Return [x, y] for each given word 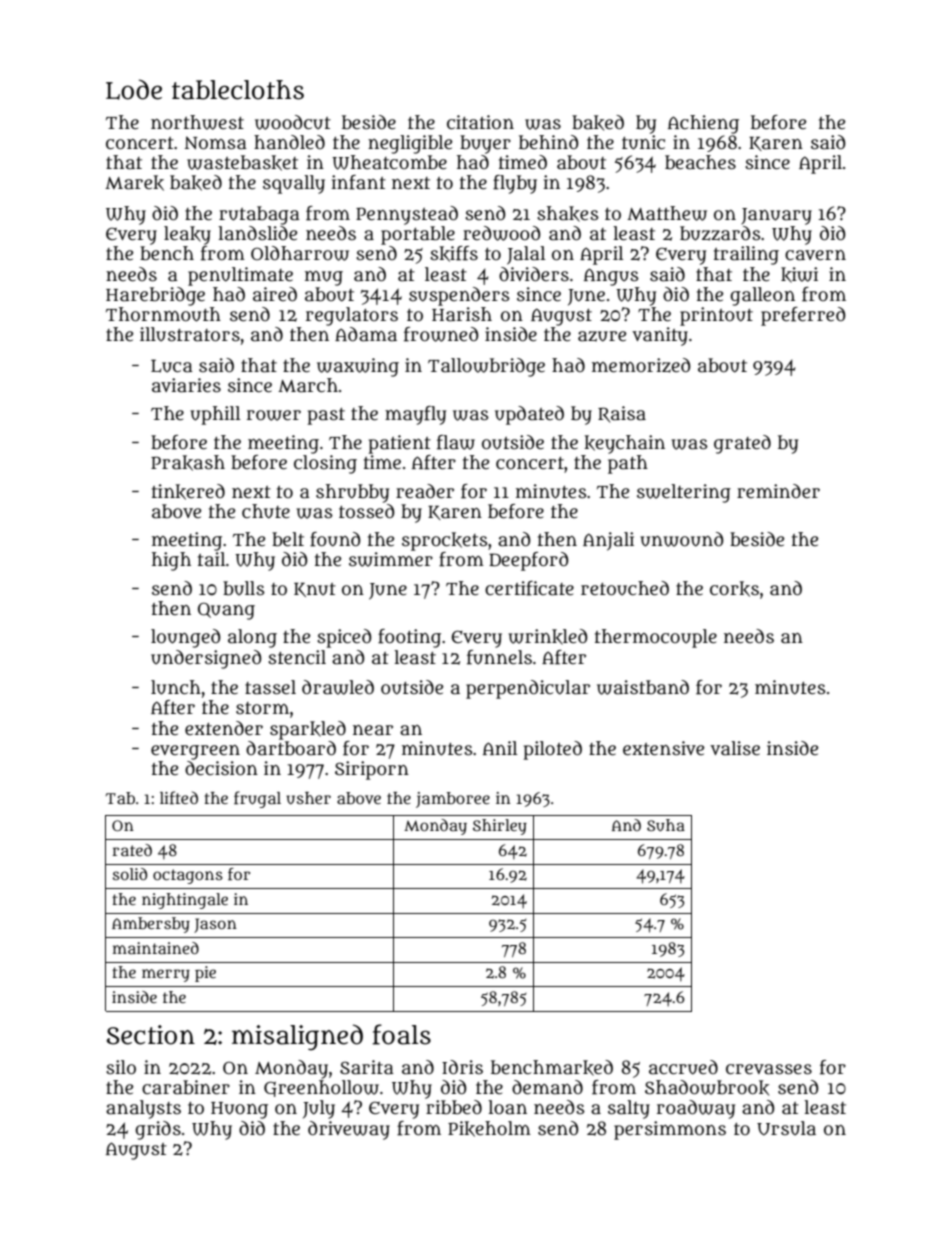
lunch [176, 687]
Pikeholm [489, 1129]
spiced [344, 638]
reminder [778, 491]
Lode [134, 89]
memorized [641, 365]
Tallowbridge [486, 367]
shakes [568, 214]
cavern [815, 255]
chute [266, 511]
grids [158, 1130]
